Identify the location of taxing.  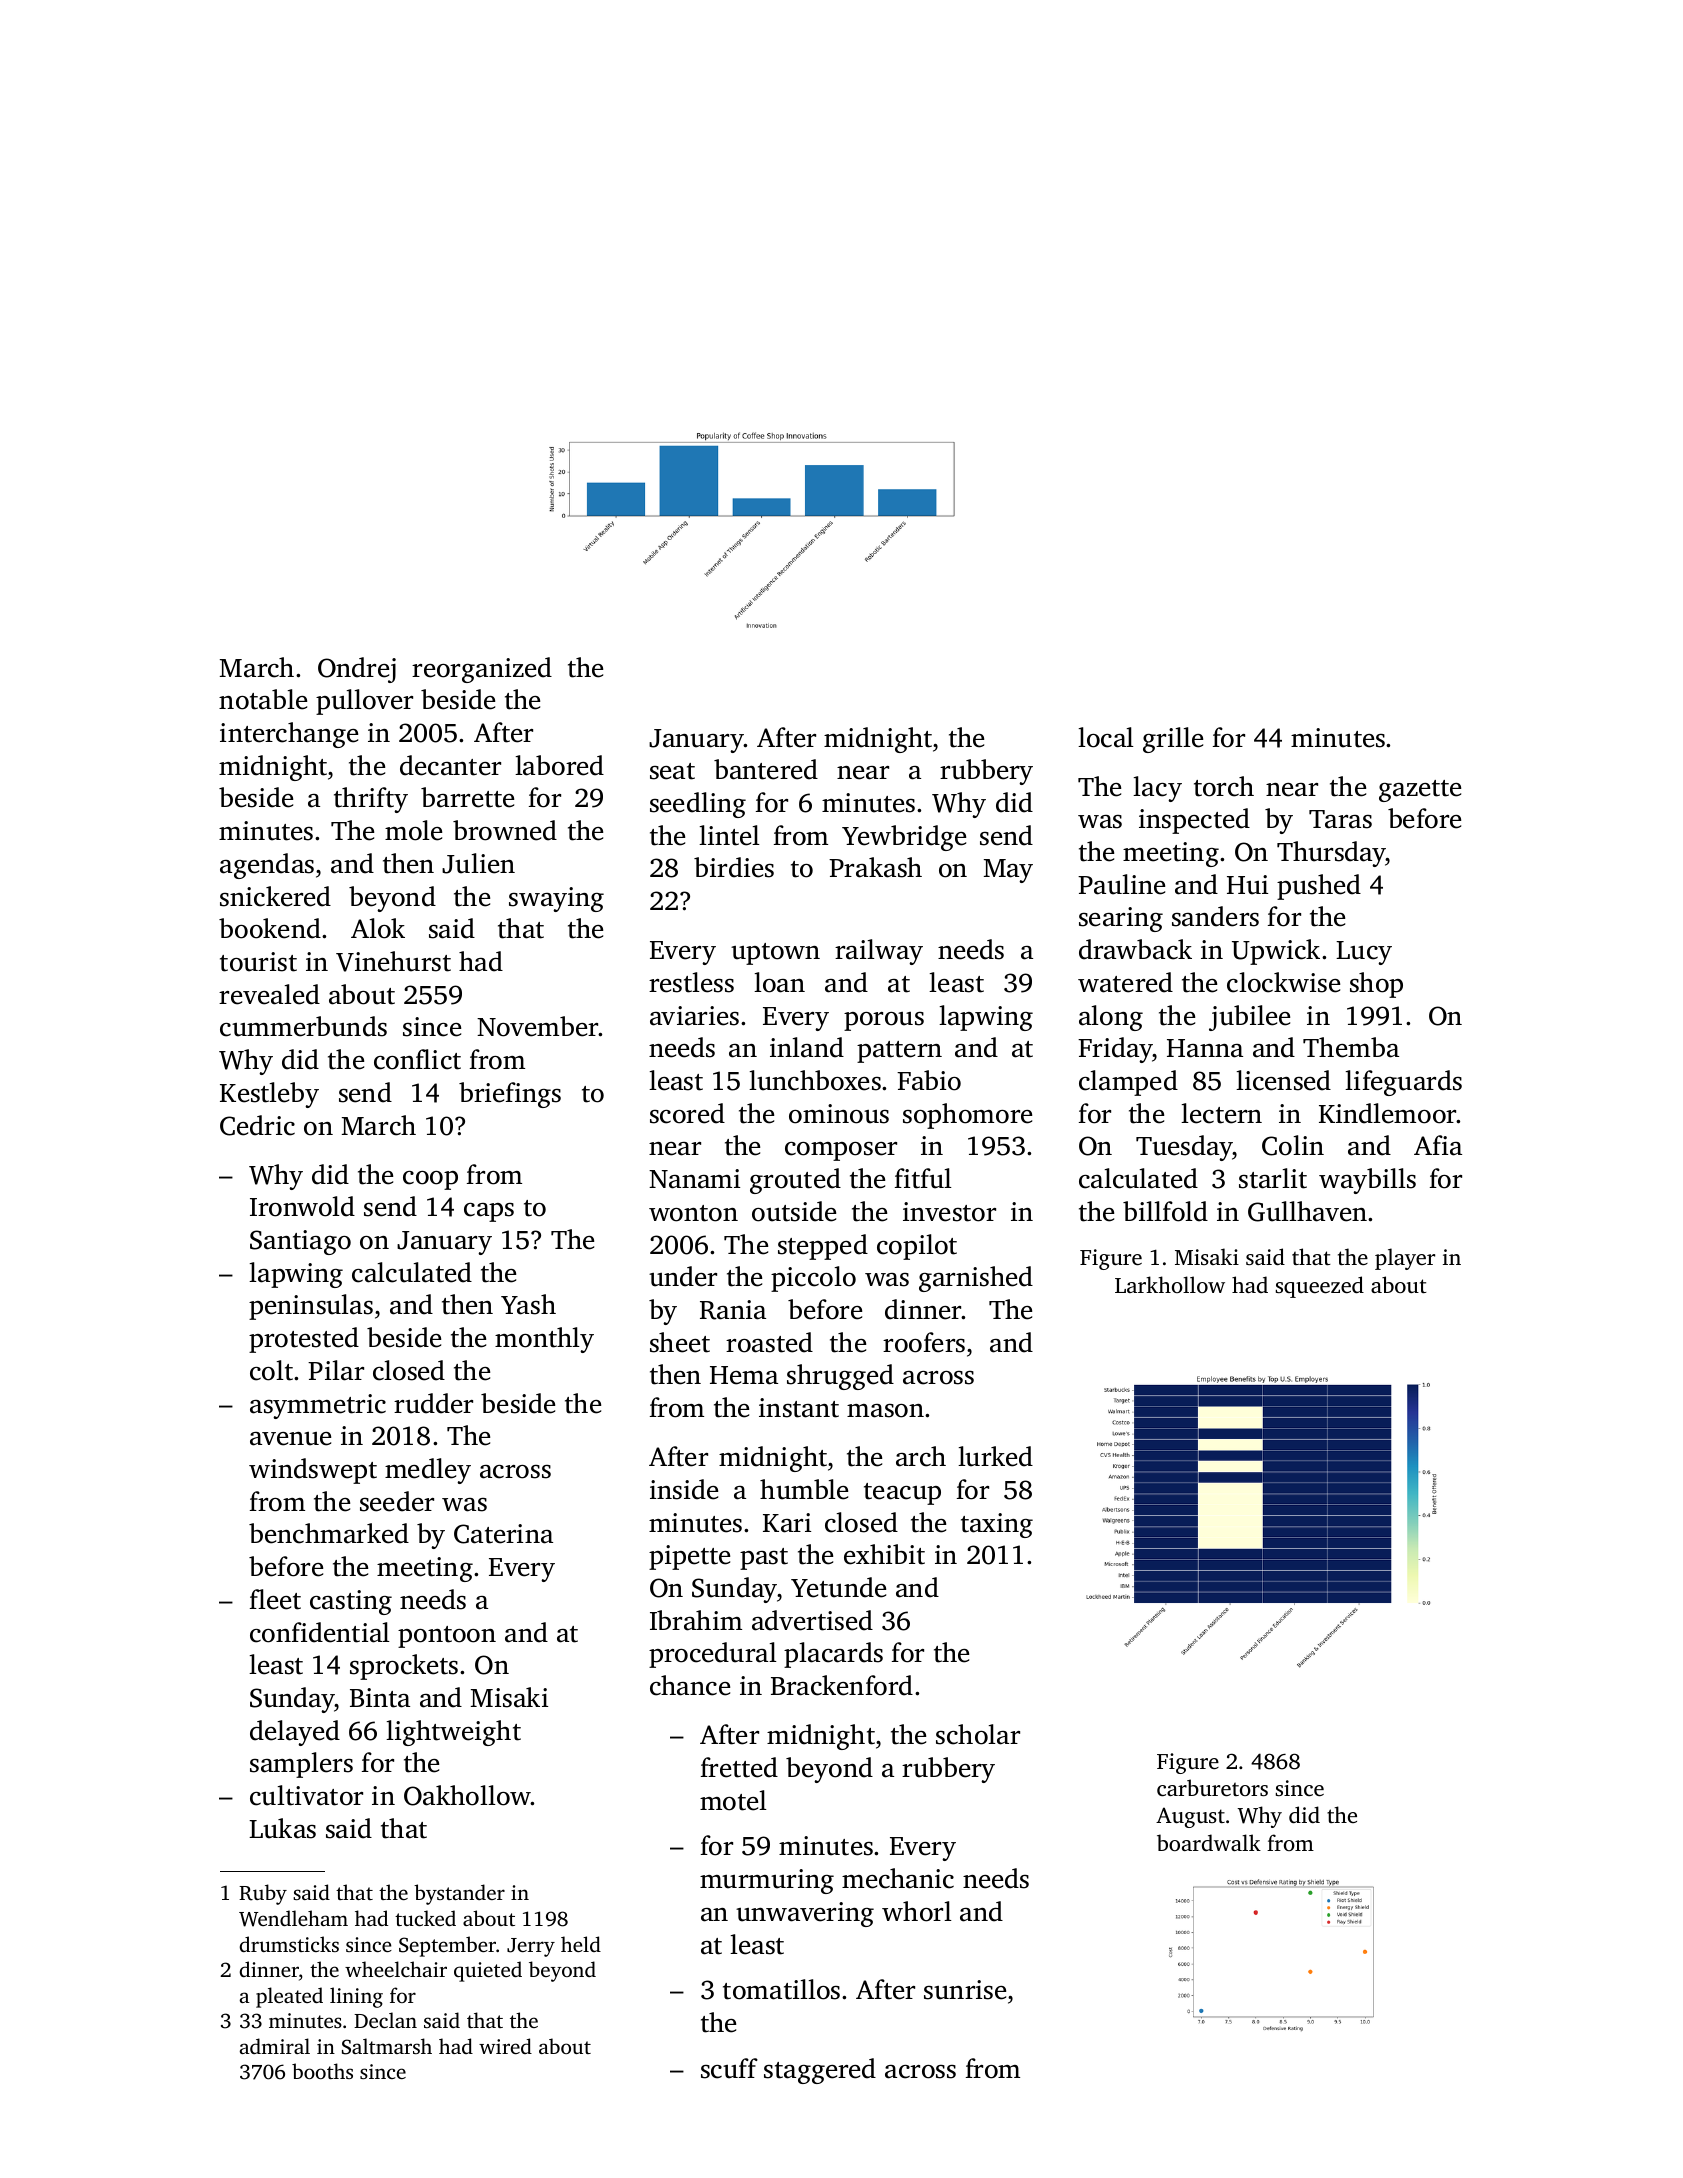
(997, 1525).
